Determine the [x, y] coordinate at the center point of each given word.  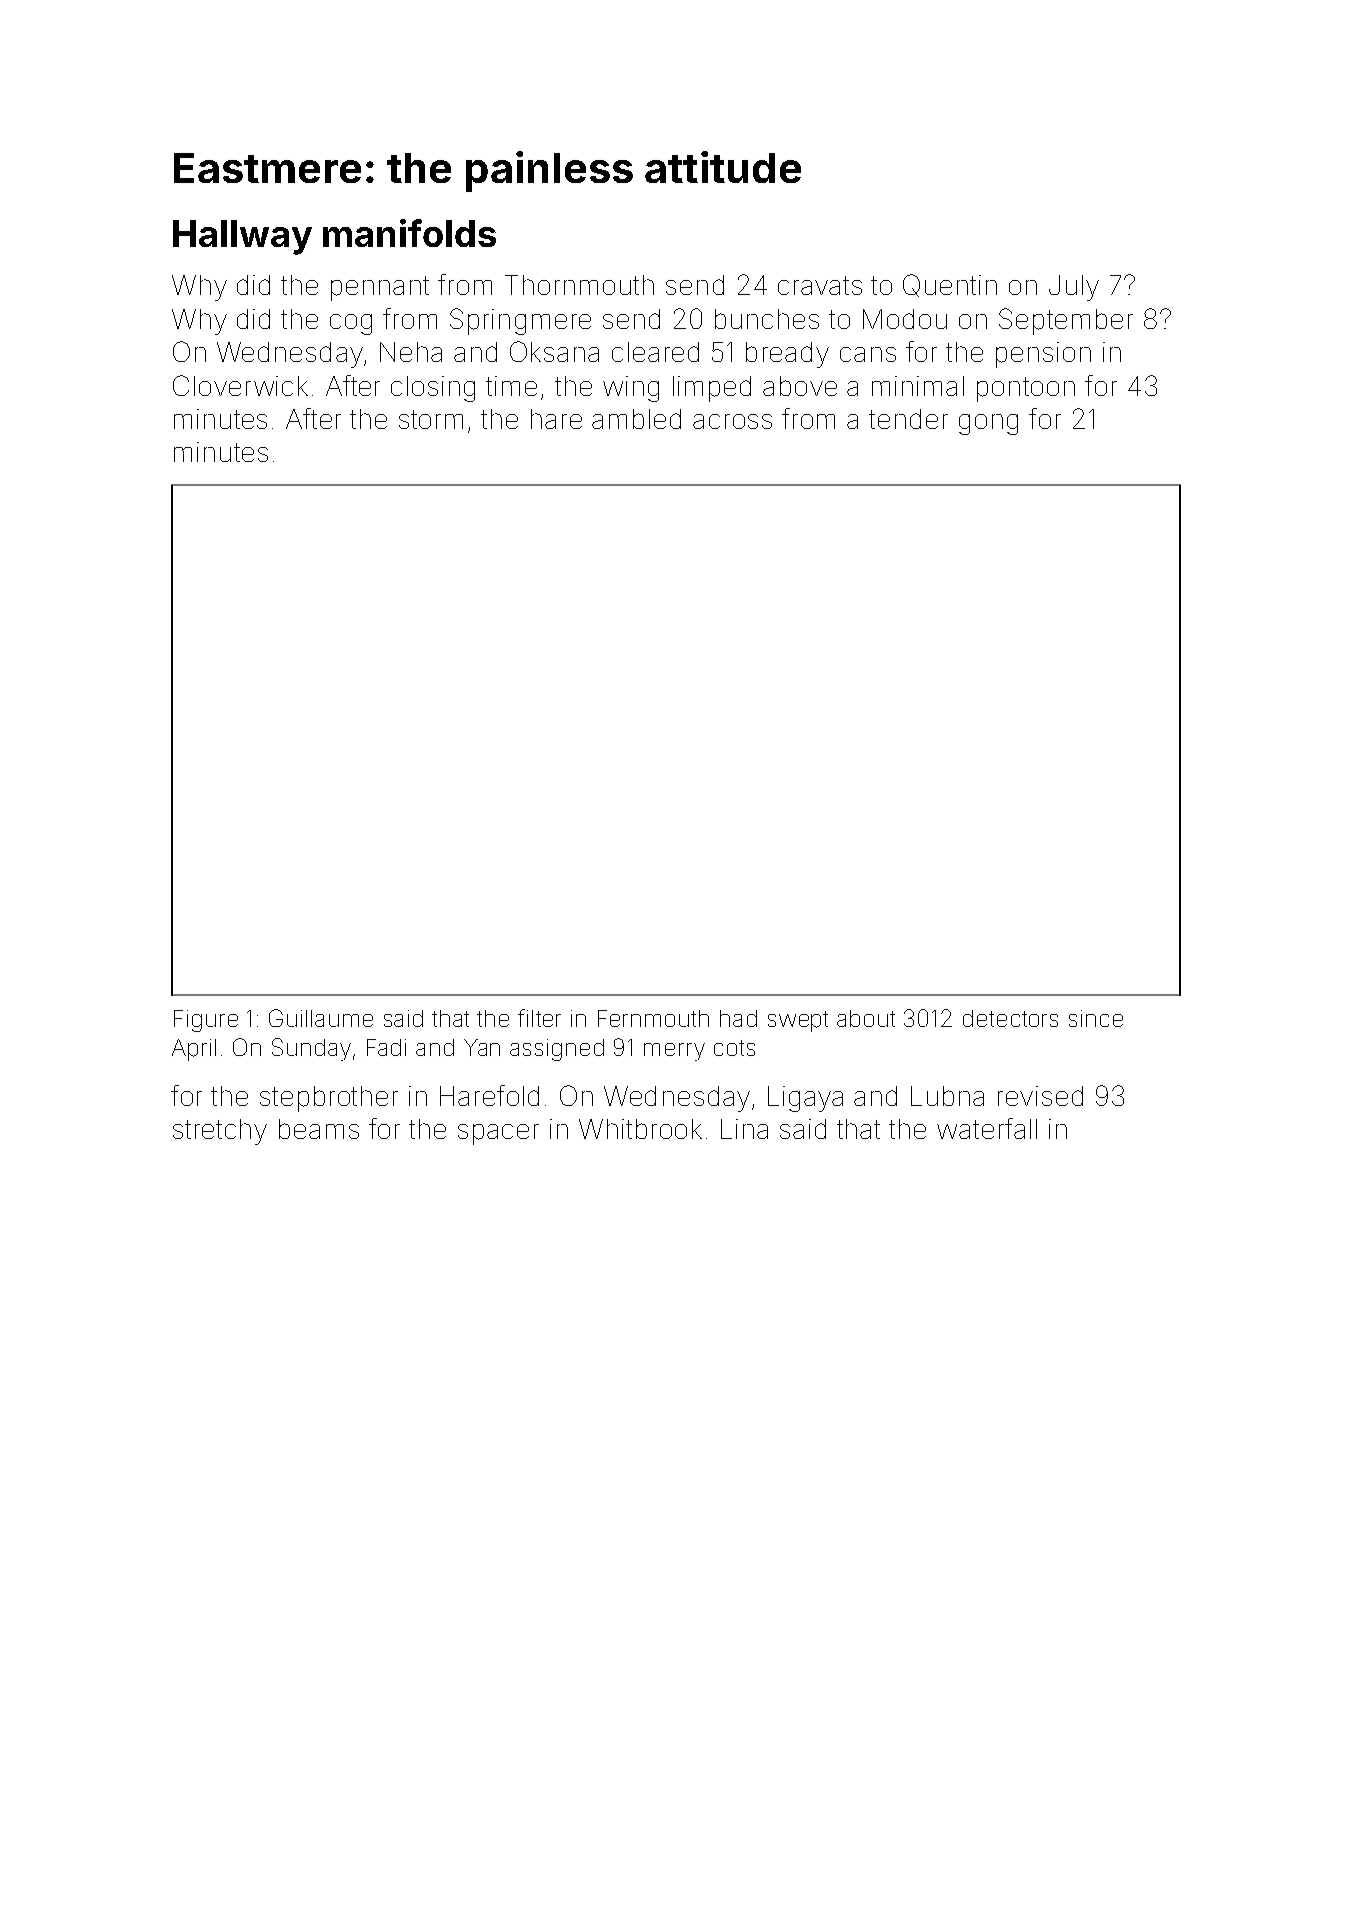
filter [539, 1018]
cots [734, 1048]
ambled [636, 419]
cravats [820, 285]
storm [431, 419]
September [1066, 321]
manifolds [409, 233]
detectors [1010, 1018]
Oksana [554, 351]
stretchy [220, 1132]
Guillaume [321, 1018]
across [732, 421]
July [1074, 288]
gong [988, 424]
